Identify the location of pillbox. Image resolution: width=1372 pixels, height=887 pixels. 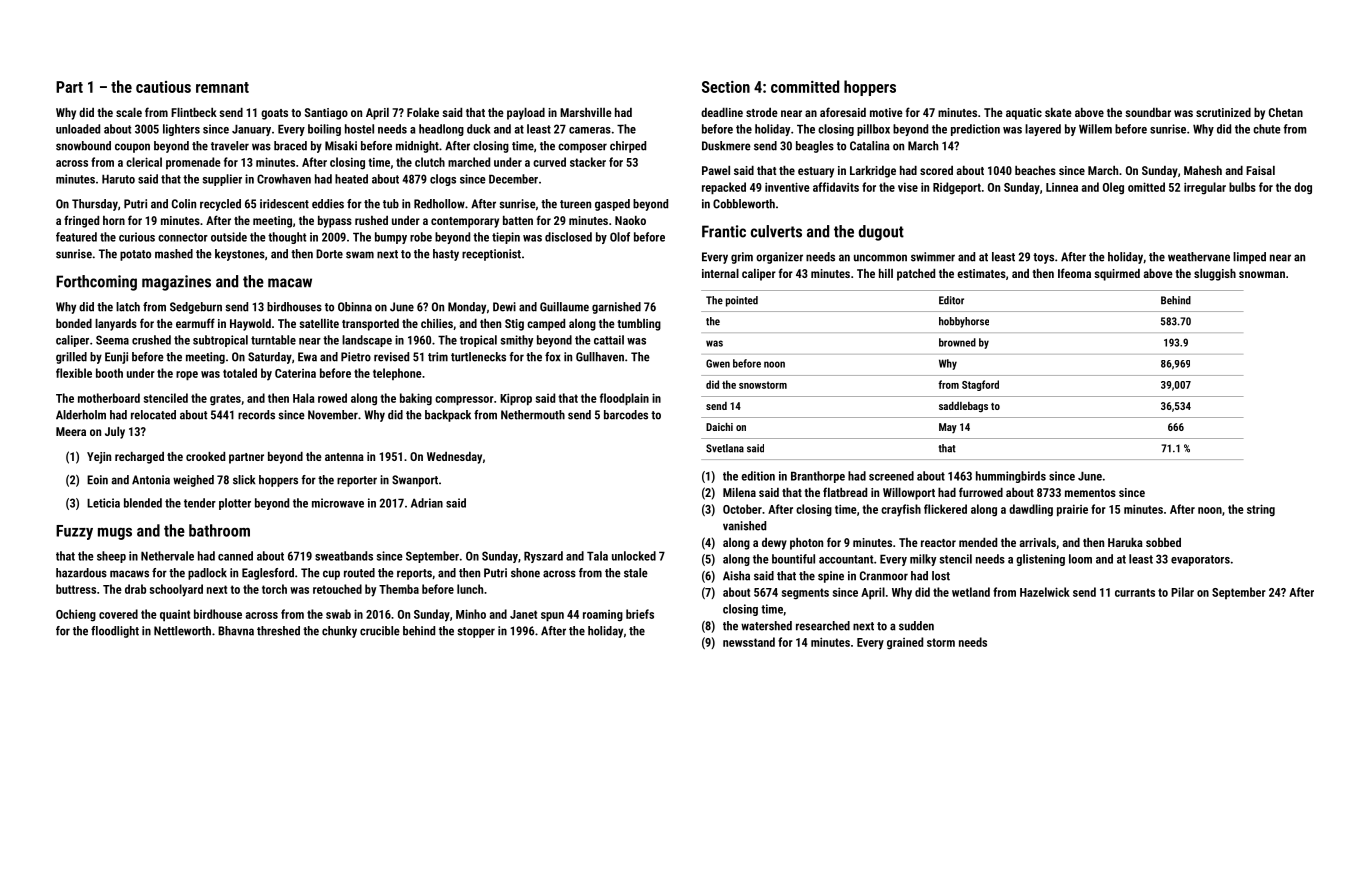
(873, 130).
